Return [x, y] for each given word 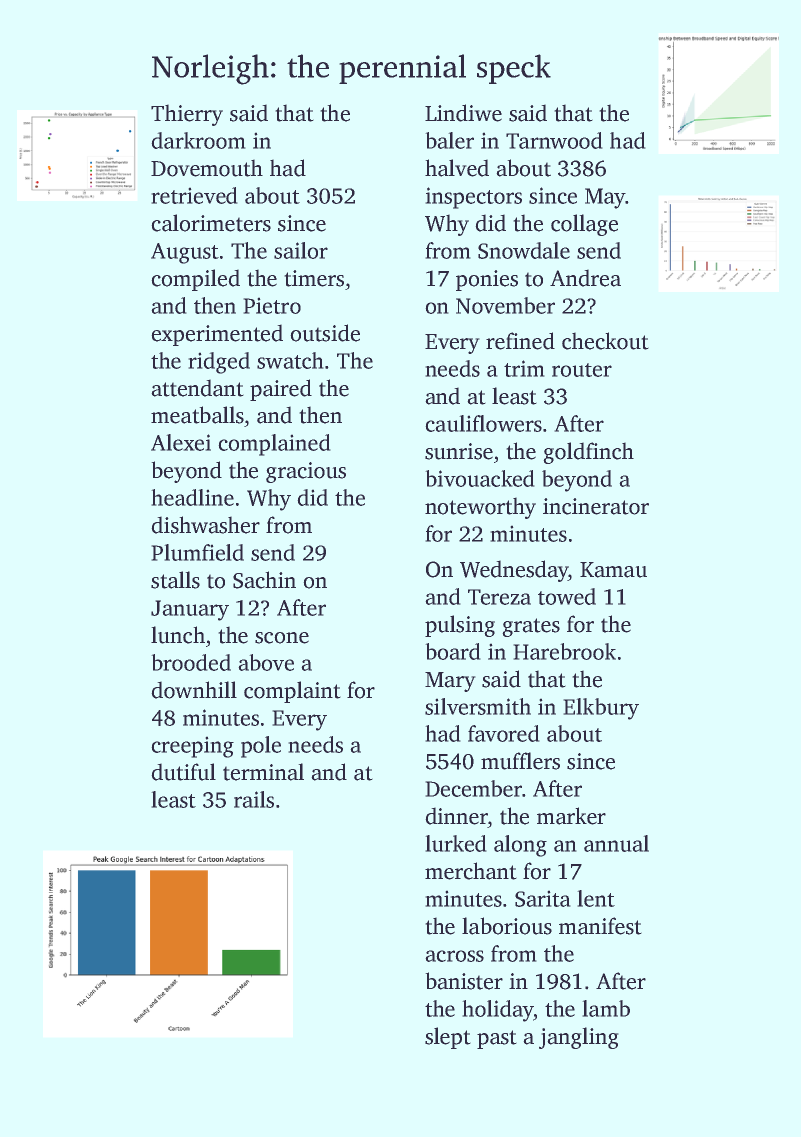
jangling [579, 1038]
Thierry [187, 115]
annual [616, 843]
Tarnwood [554, 140]
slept [448, 1038]
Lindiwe [463, 113]
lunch [178, 635]
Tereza [499, 597]
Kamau [613, 570]
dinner [456, 816]
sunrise [459, 451]
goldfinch [588, 453]
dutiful [183, 772]
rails [254, 799]
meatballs [197, 415]
